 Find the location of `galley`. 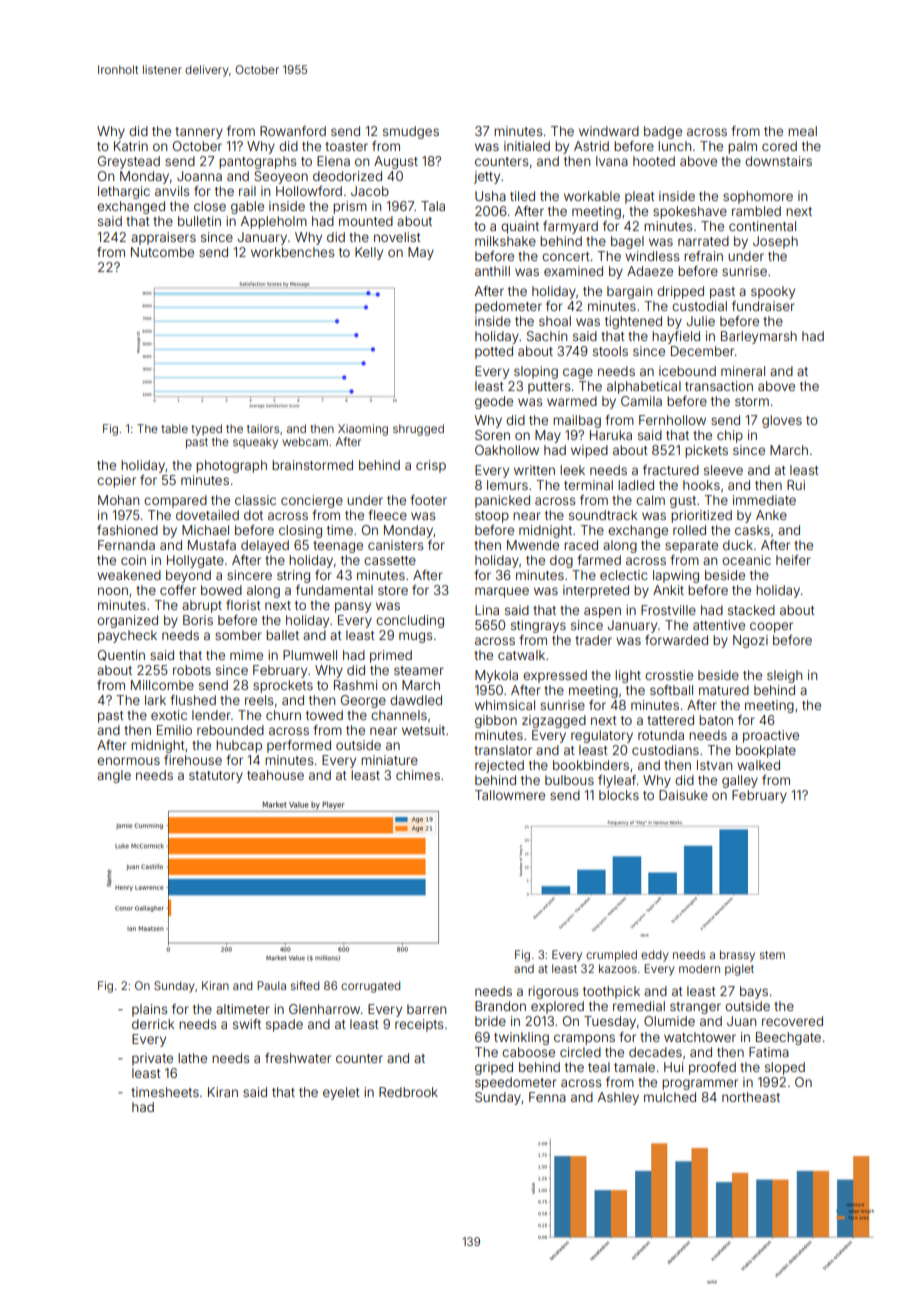

galley is located at coordinates (740, 781).
